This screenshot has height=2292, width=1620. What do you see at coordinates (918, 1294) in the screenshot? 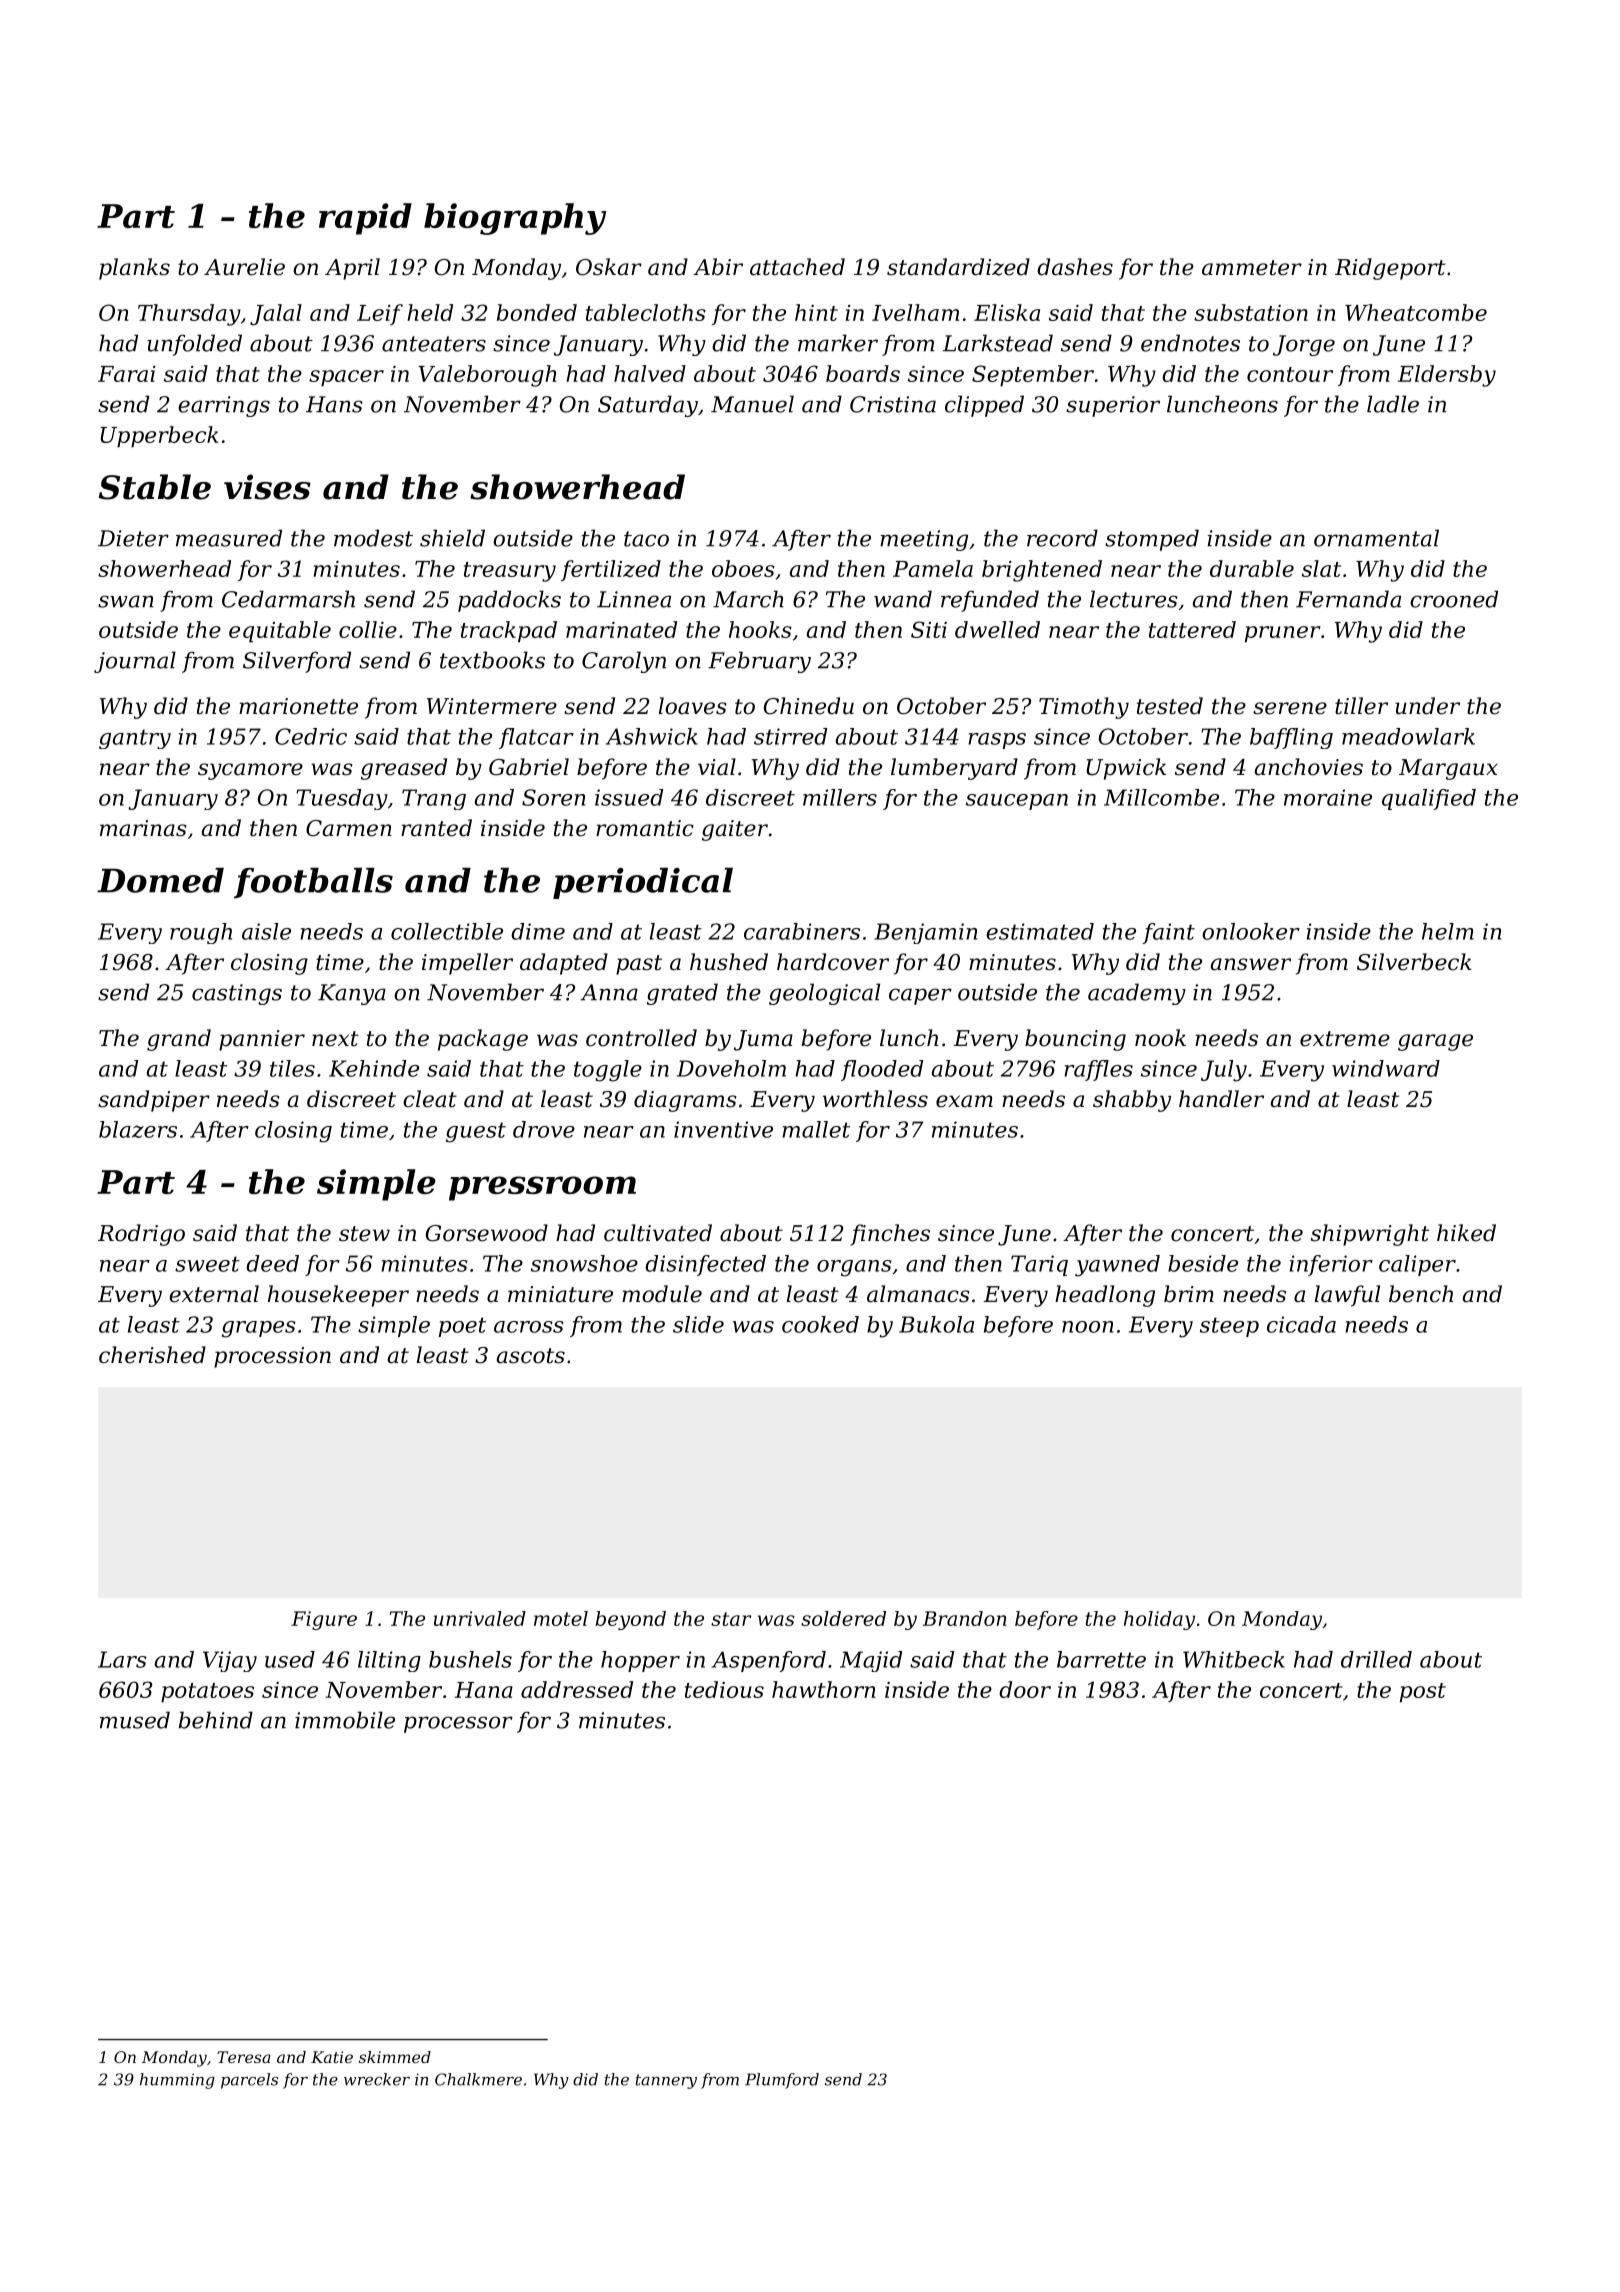
I see `almanacs` at bounding box center [918, 1294].
